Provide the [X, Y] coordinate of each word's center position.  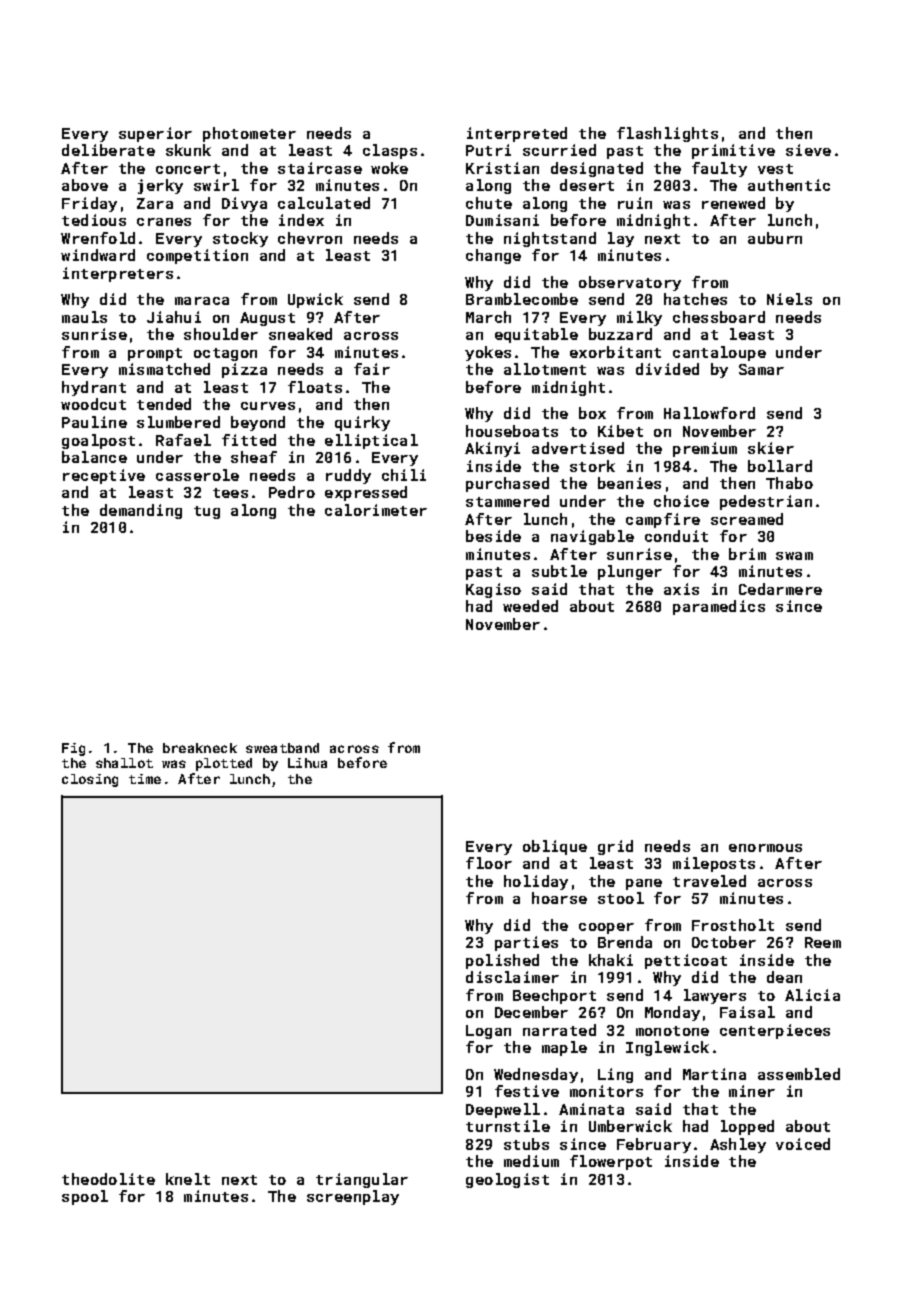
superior [155, 134]
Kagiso [493, 590]
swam [794, 556]
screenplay [353, 1197]
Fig [73, 749]
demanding [141, 511]
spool [85, 1197]
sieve [808, 150]
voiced [803, 1144]
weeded [530, 606]
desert [587, 185]
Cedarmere [780, 589]
